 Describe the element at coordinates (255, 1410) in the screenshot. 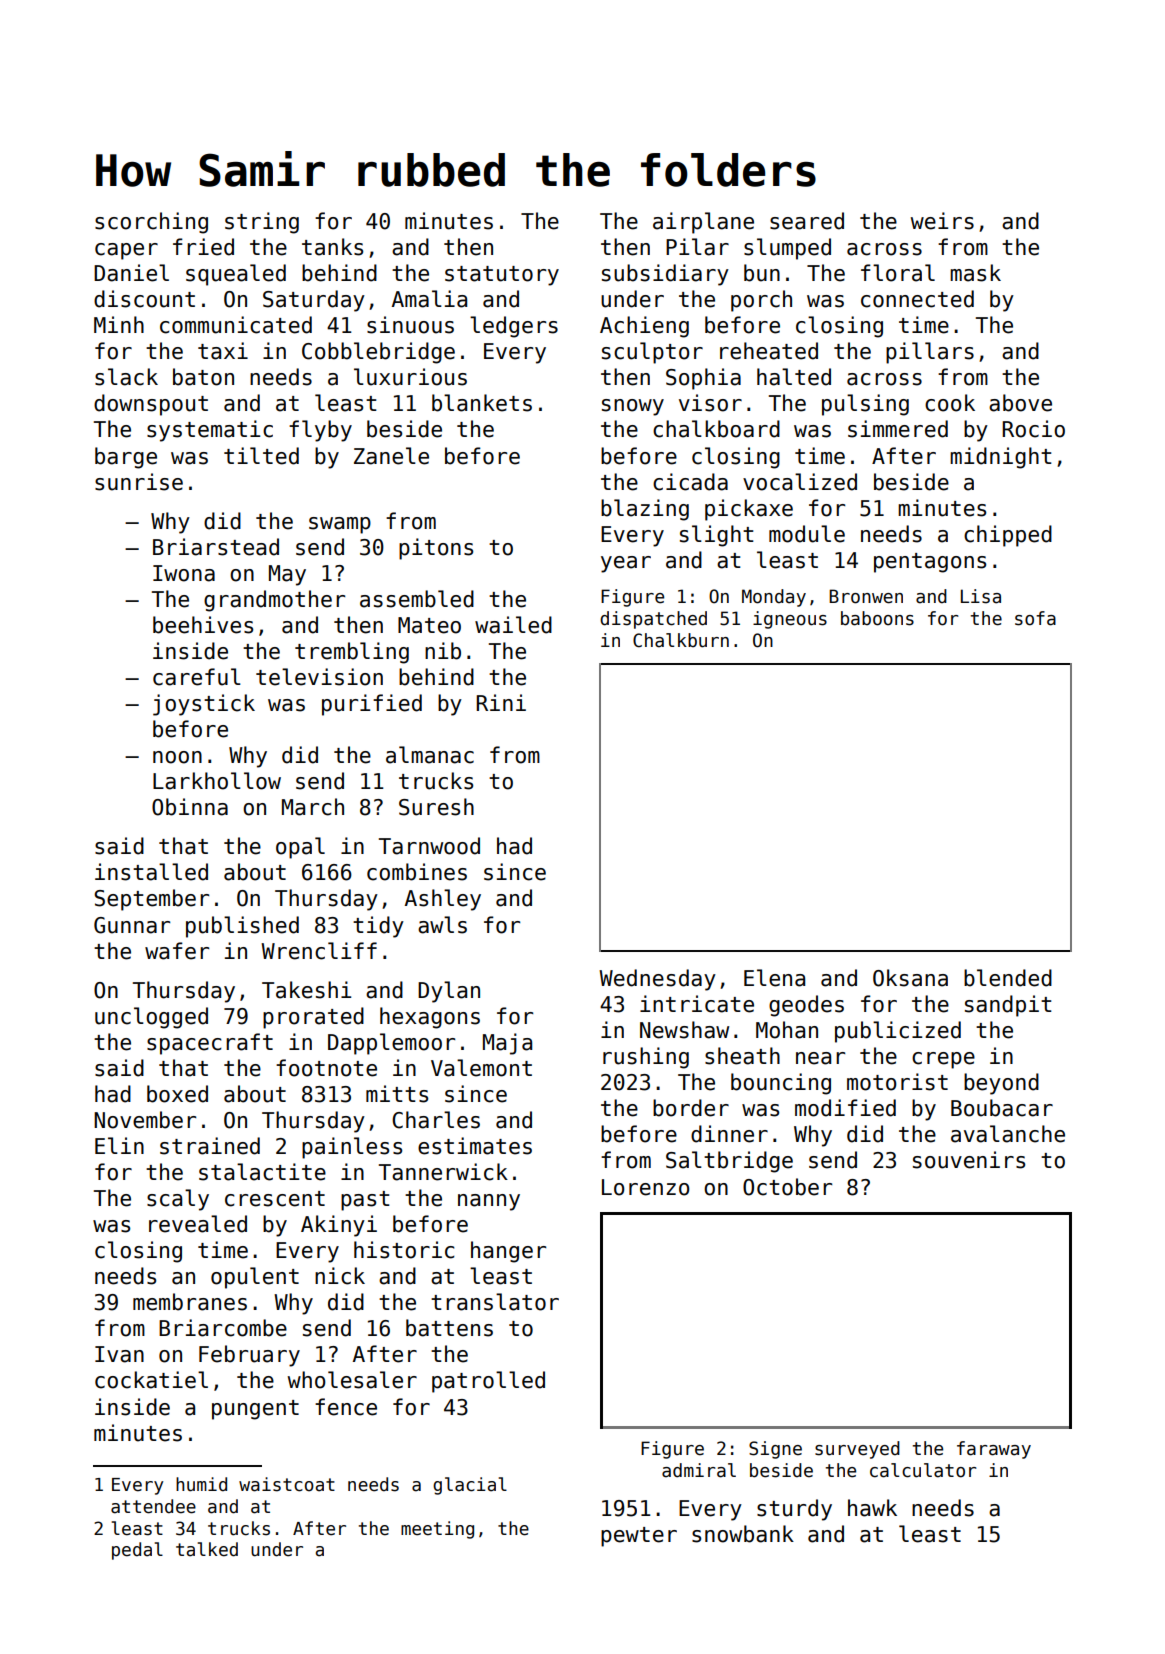

I see `pungent` at that location.
